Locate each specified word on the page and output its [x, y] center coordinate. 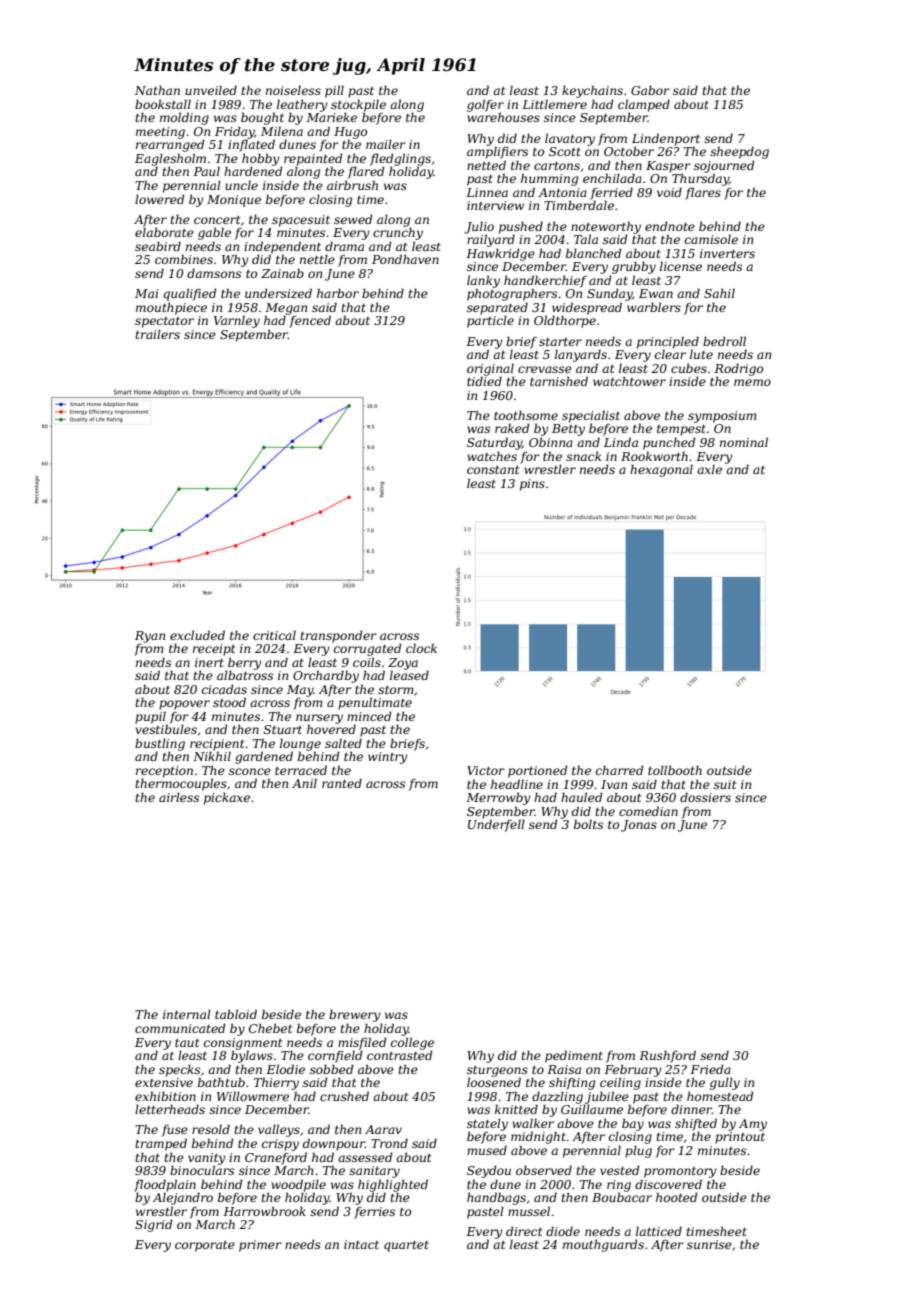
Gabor [650, 90]
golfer [485, 105]
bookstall [163, 104]
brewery [355, 1015]
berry [245, 663]
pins [532, 485]
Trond [389, 1143]
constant [493, 470]
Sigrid [154, 1225]
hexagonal [661, 470]
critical [274, 635]
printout [740, 1138]
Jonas [639, 826]
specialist [591, 416]
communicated [180, 1028]
